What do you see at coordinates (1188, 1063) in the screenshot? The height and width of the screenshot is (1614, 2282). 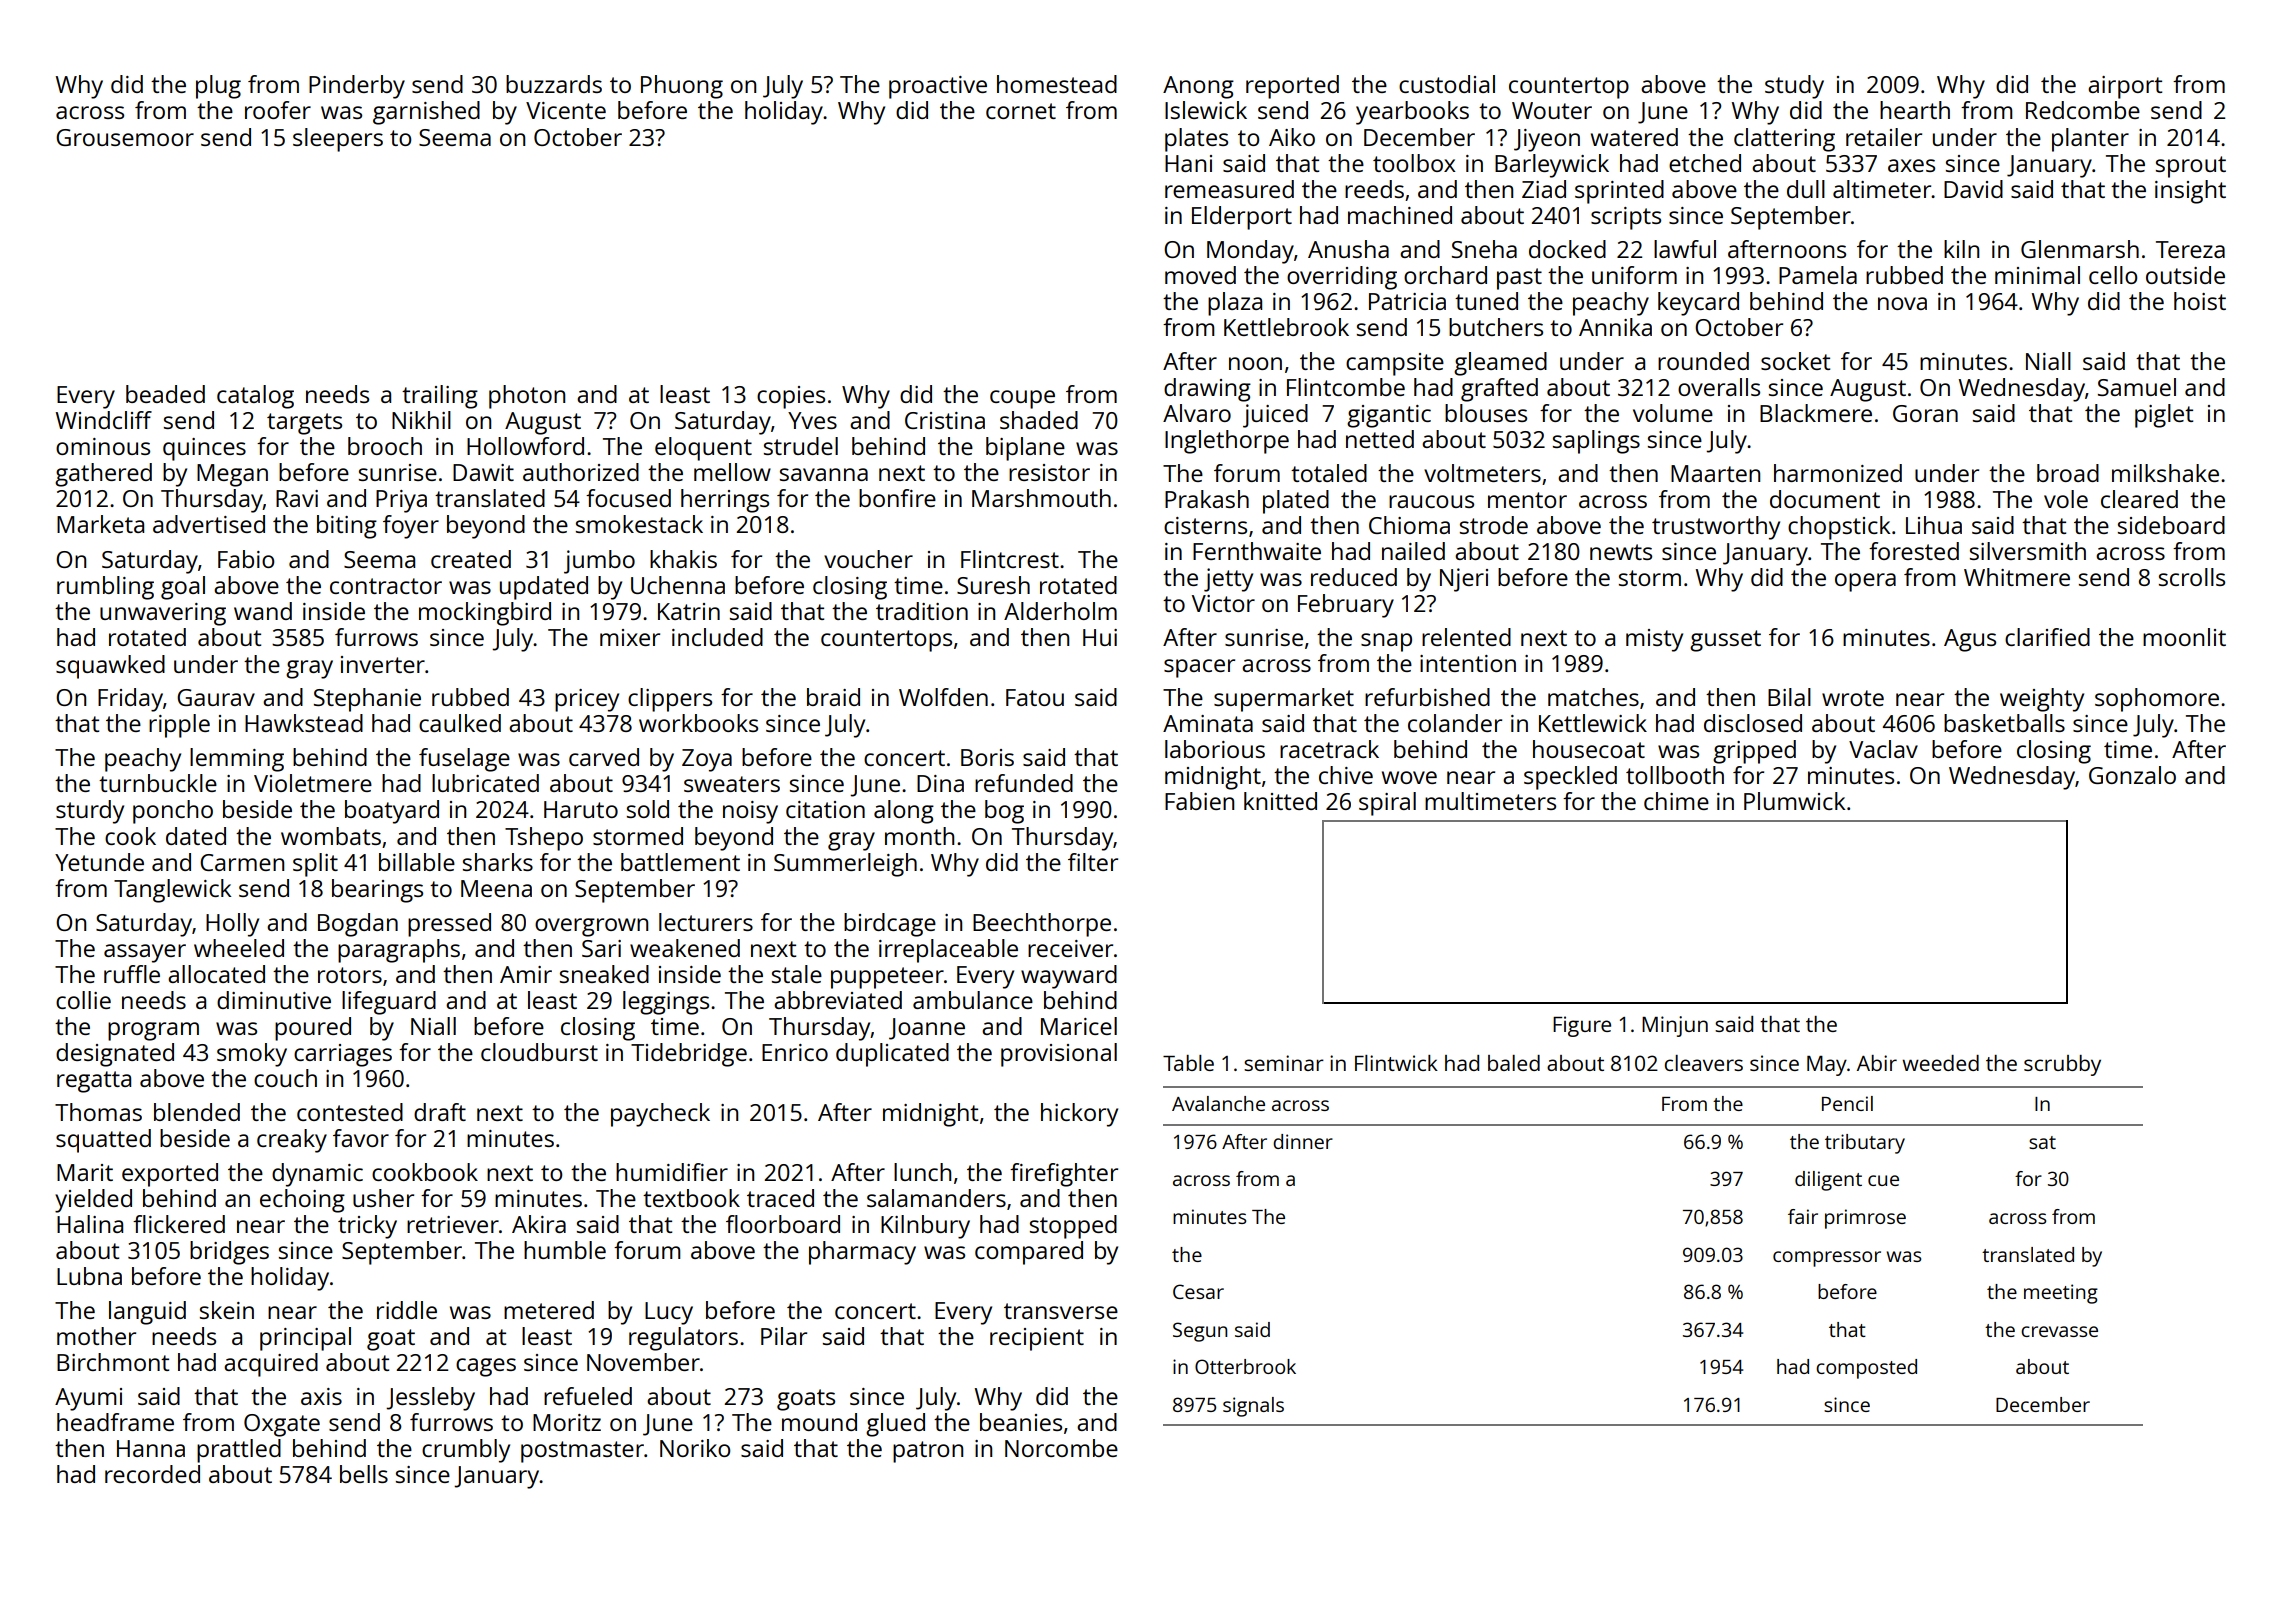 I see `Table` at bounding box center [1188, 1063].
